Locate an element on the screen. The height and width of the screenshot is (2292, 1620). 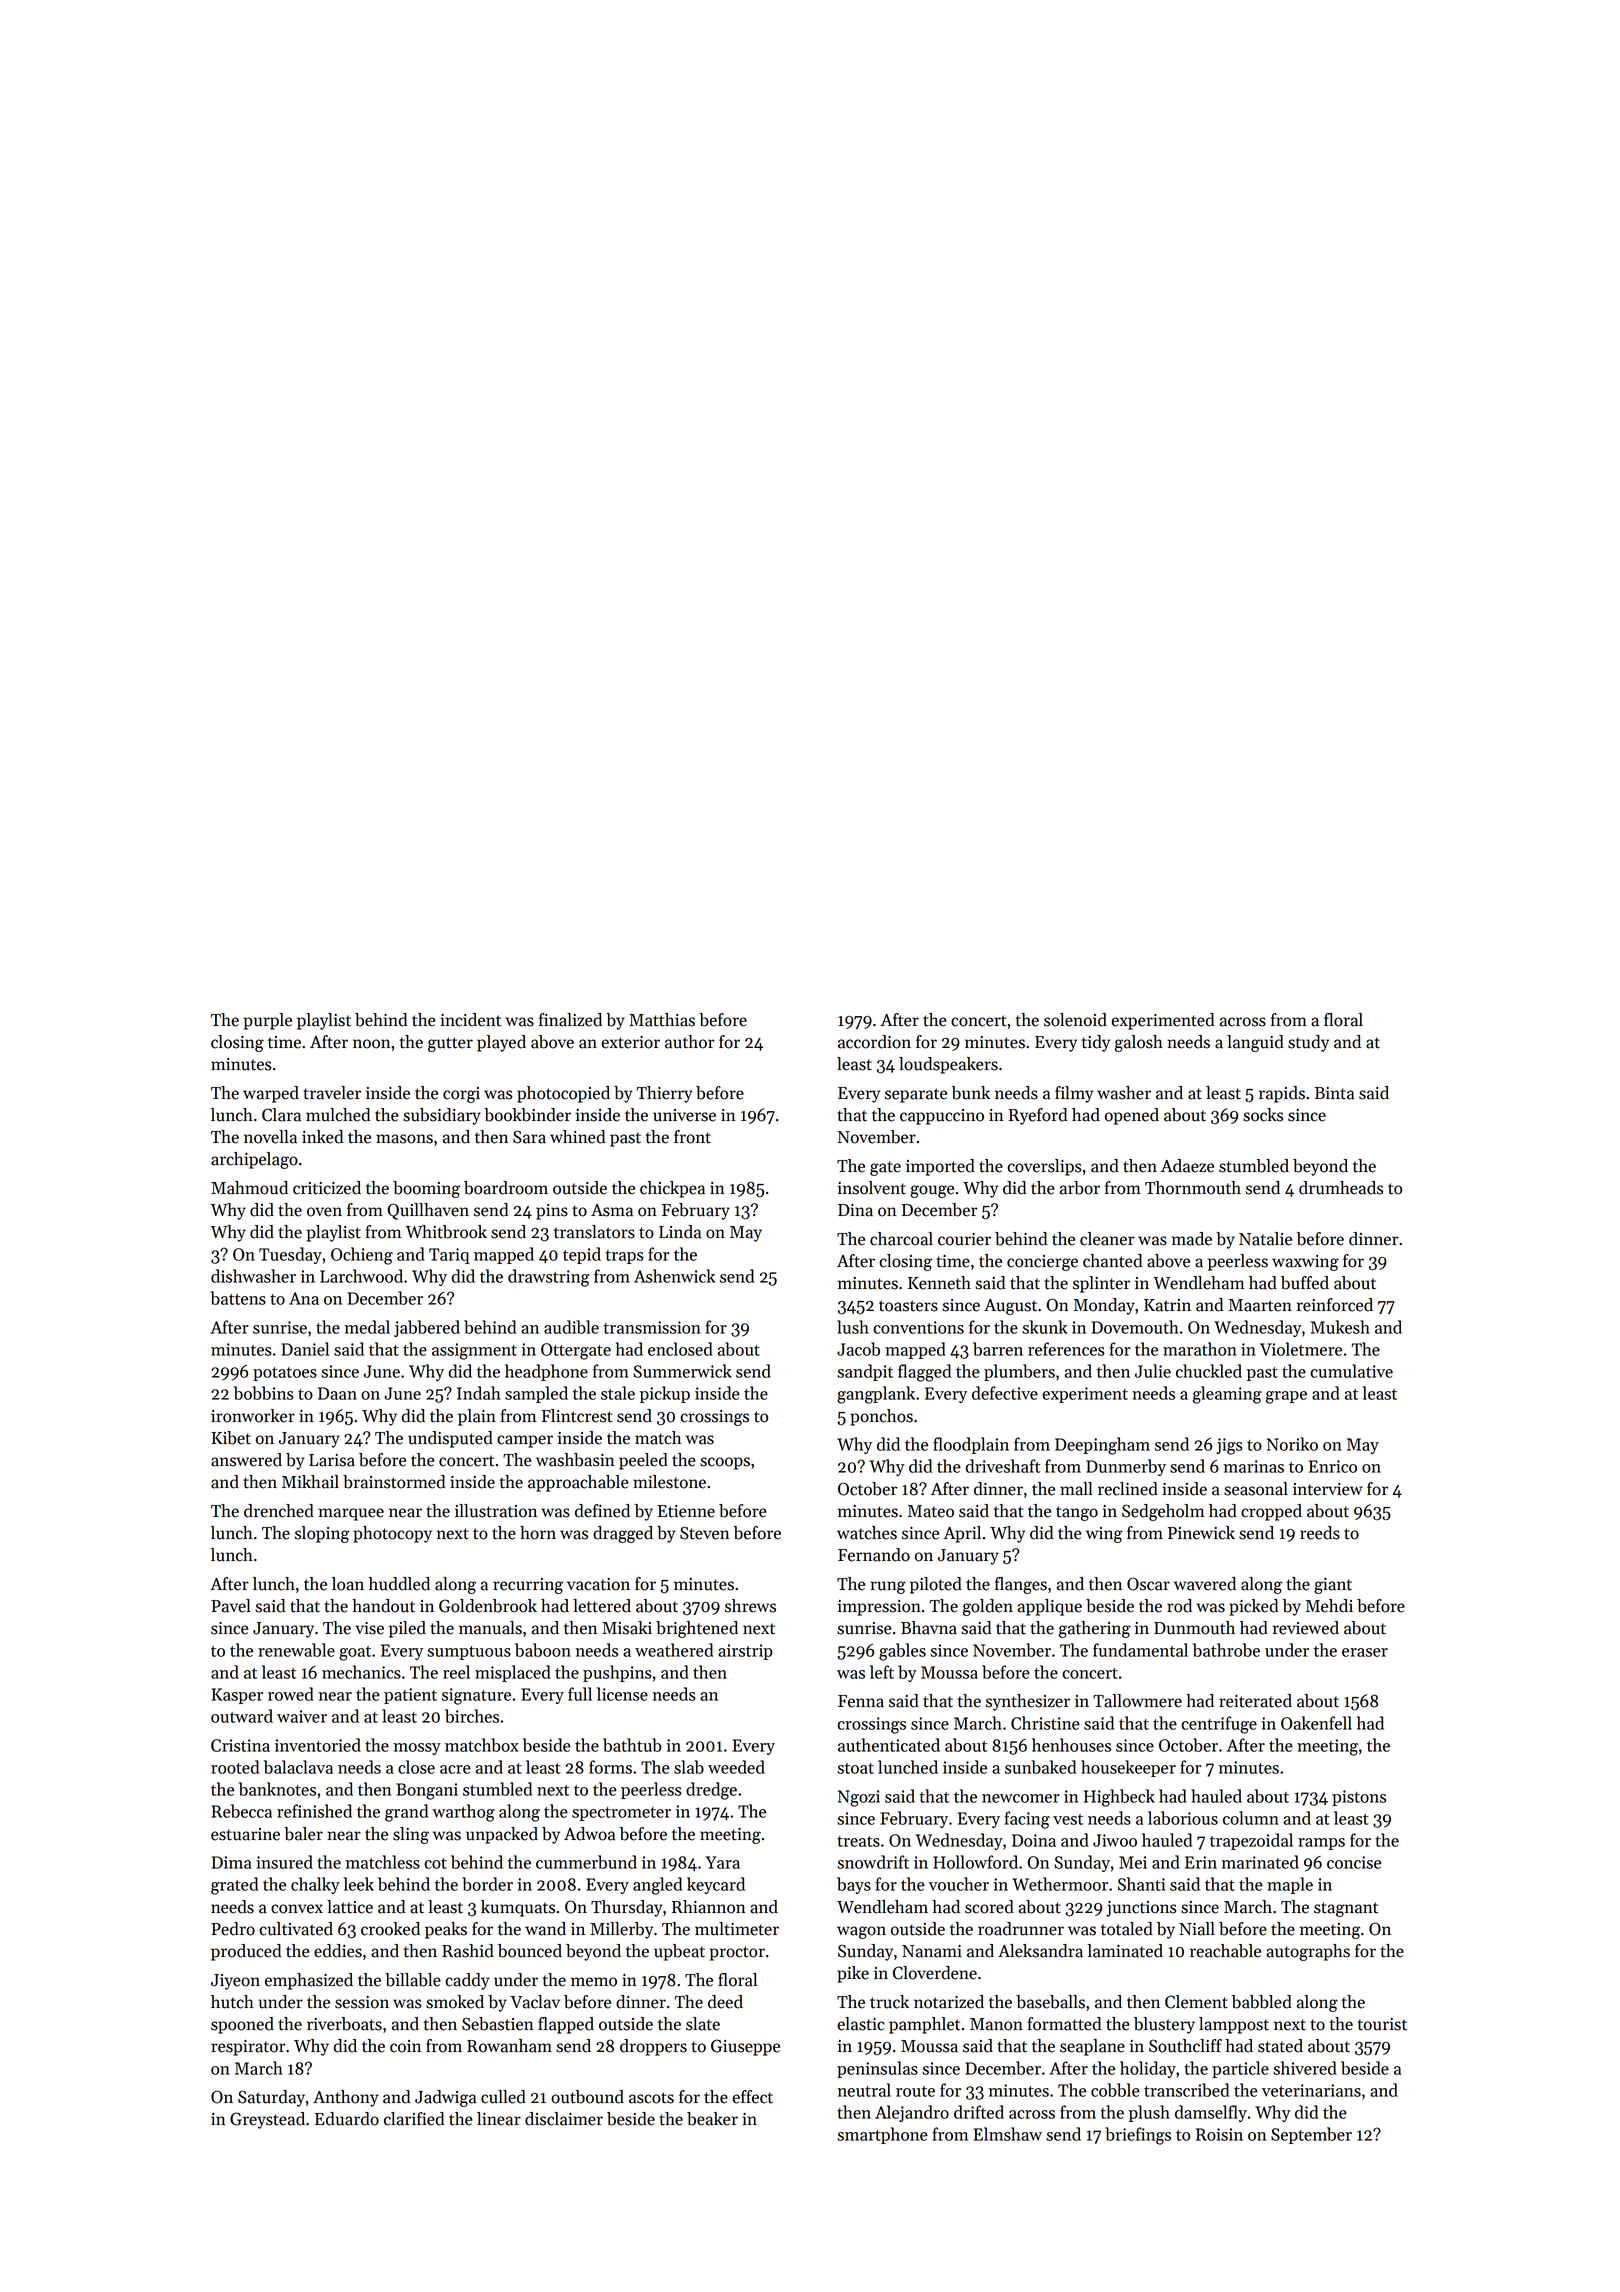
Rowanham is located at coordinates (509, 2046).
